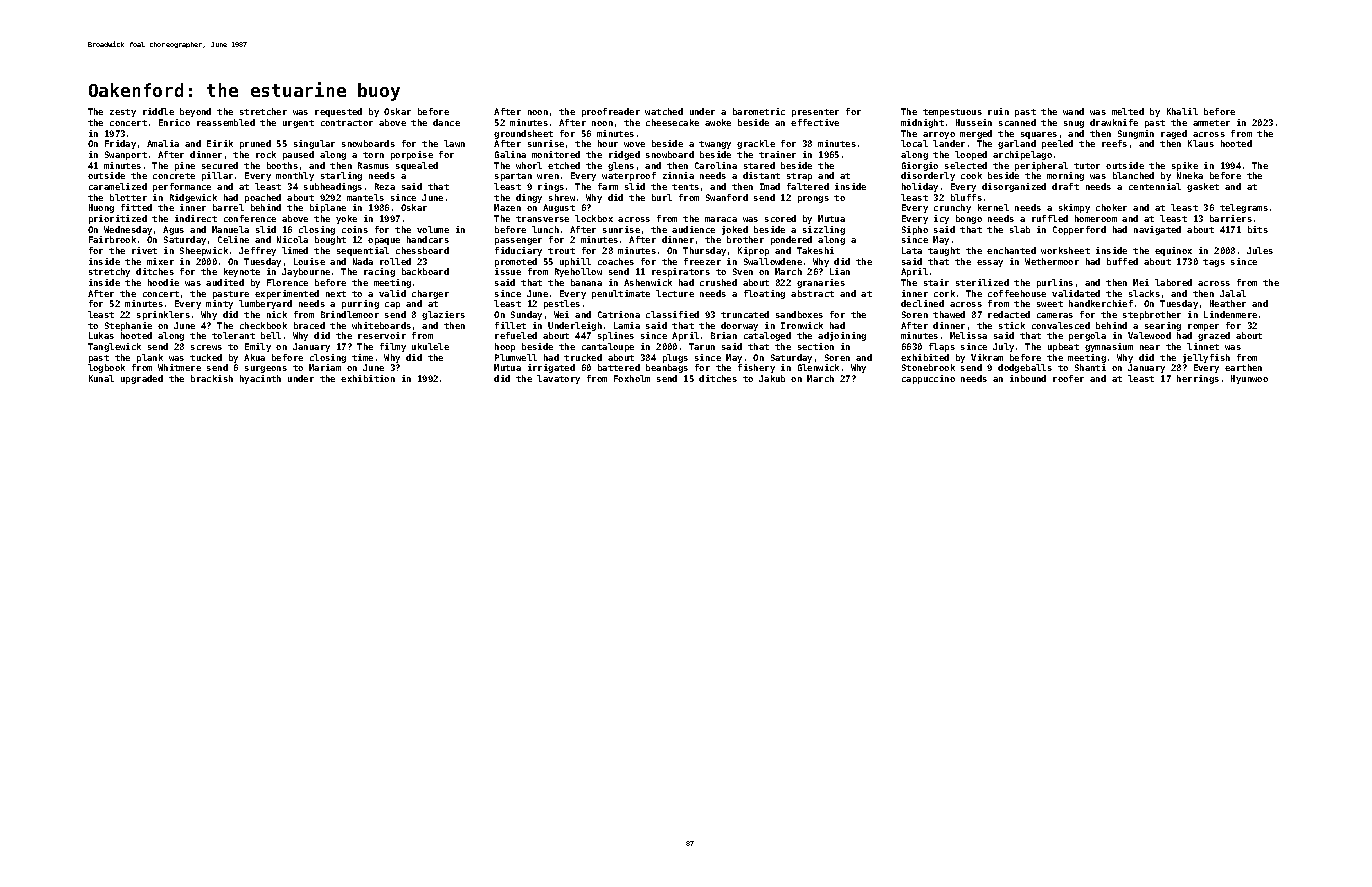 The image size is (1372, 887). Describe the element at coordinates (263, 111) in the screenshot. I see `stretcher` at that location.
